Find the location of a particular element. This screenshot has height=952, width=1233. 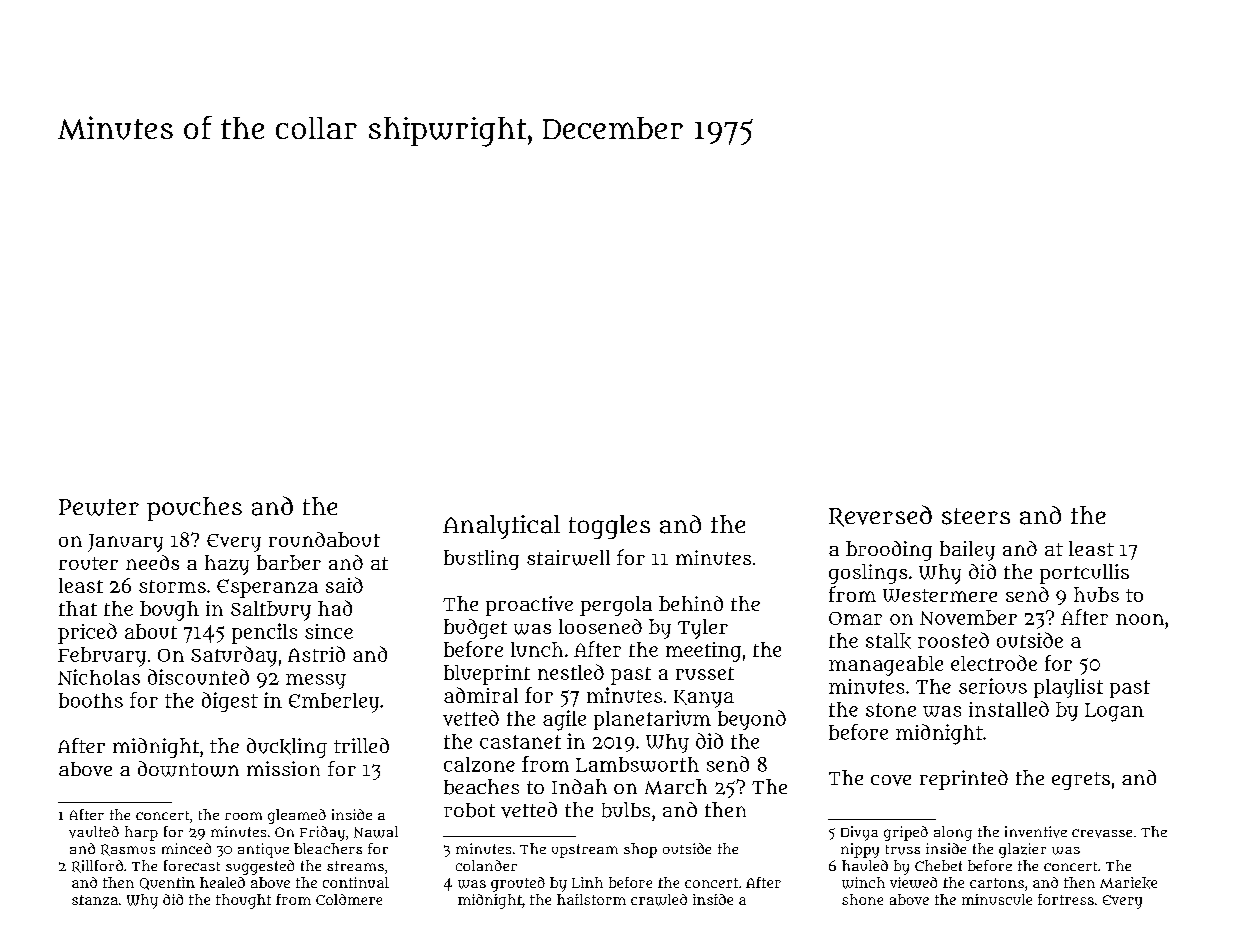

steers is located at coordinates (976, 516).
